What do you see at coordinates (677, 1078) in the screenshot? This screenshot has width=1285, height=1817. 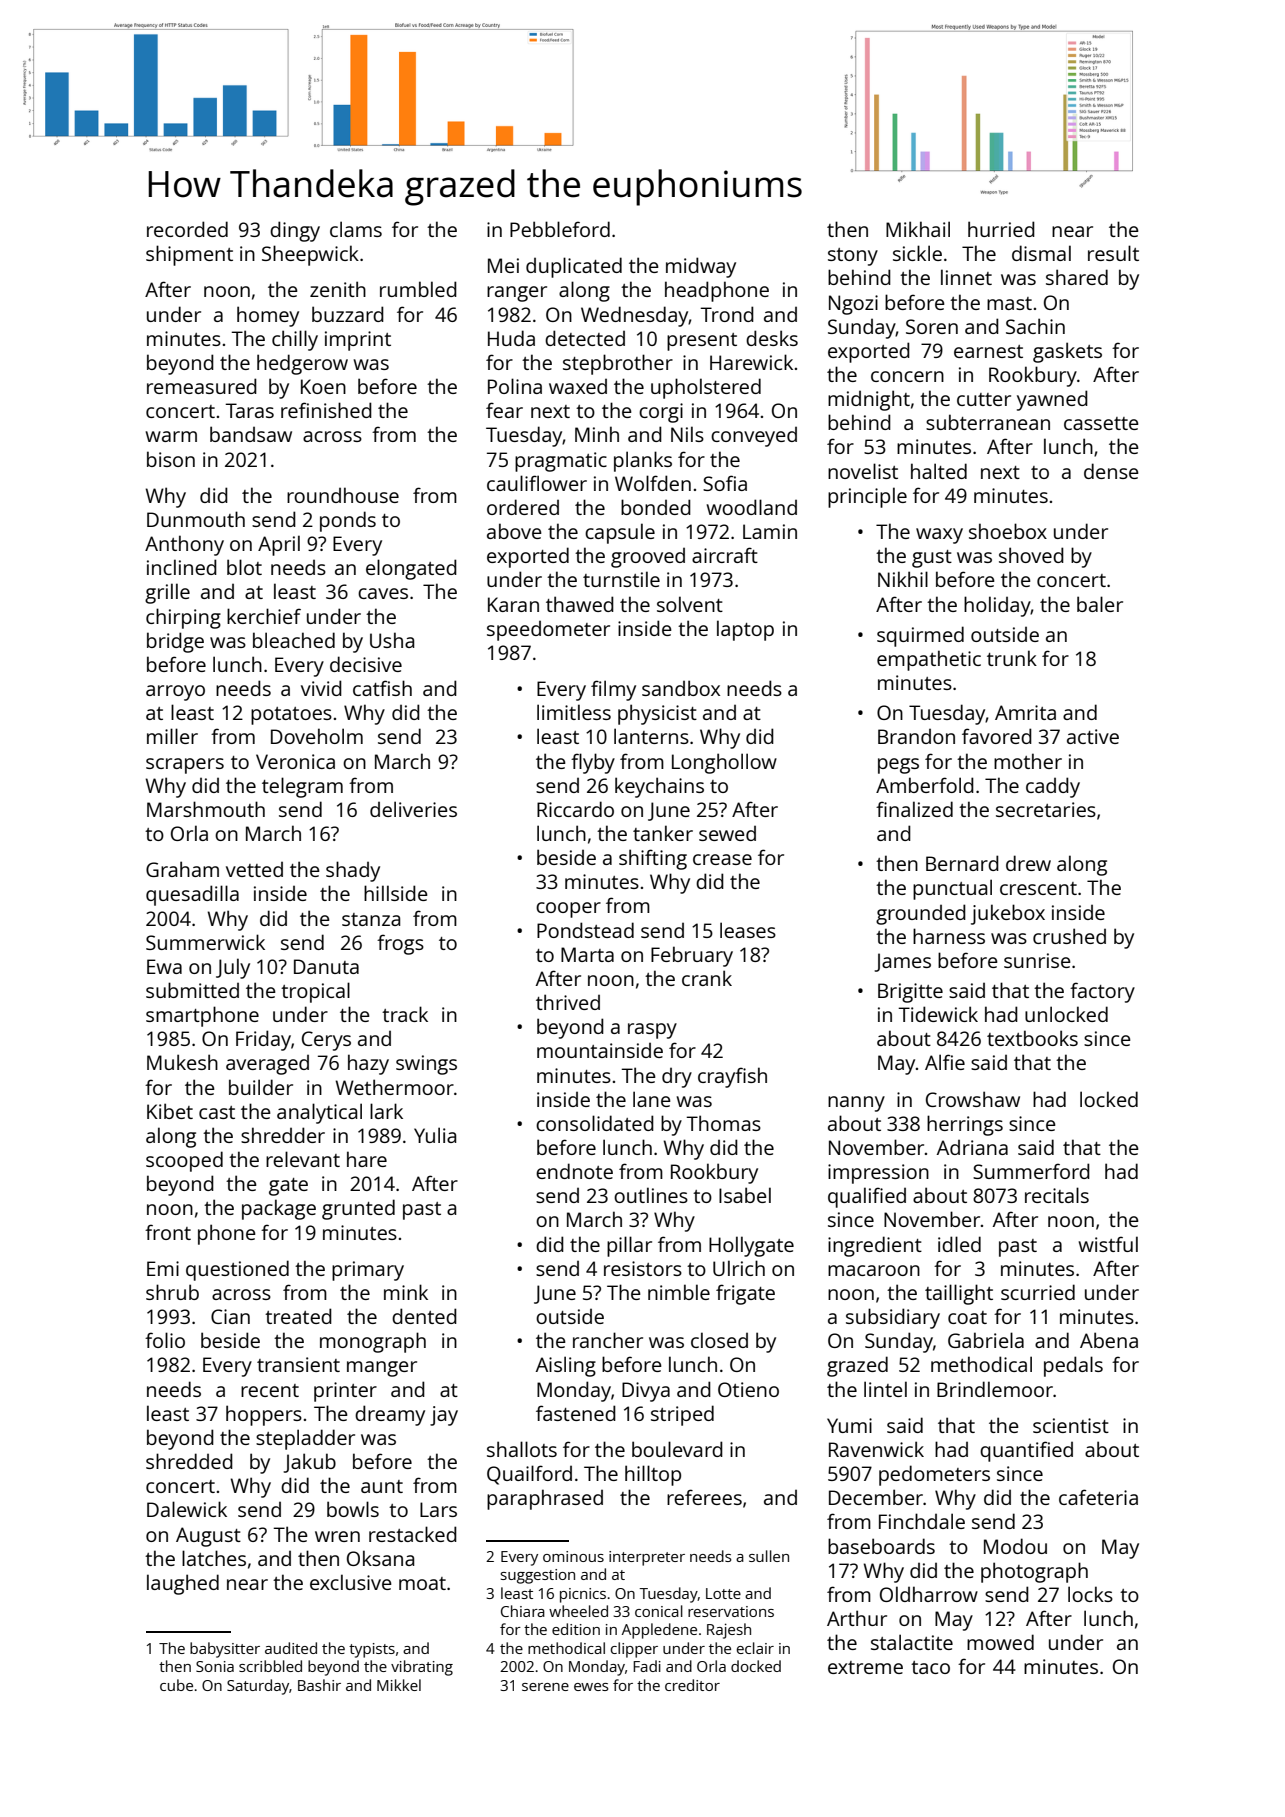 I see `dry` at bounding box center [677, 1078].
